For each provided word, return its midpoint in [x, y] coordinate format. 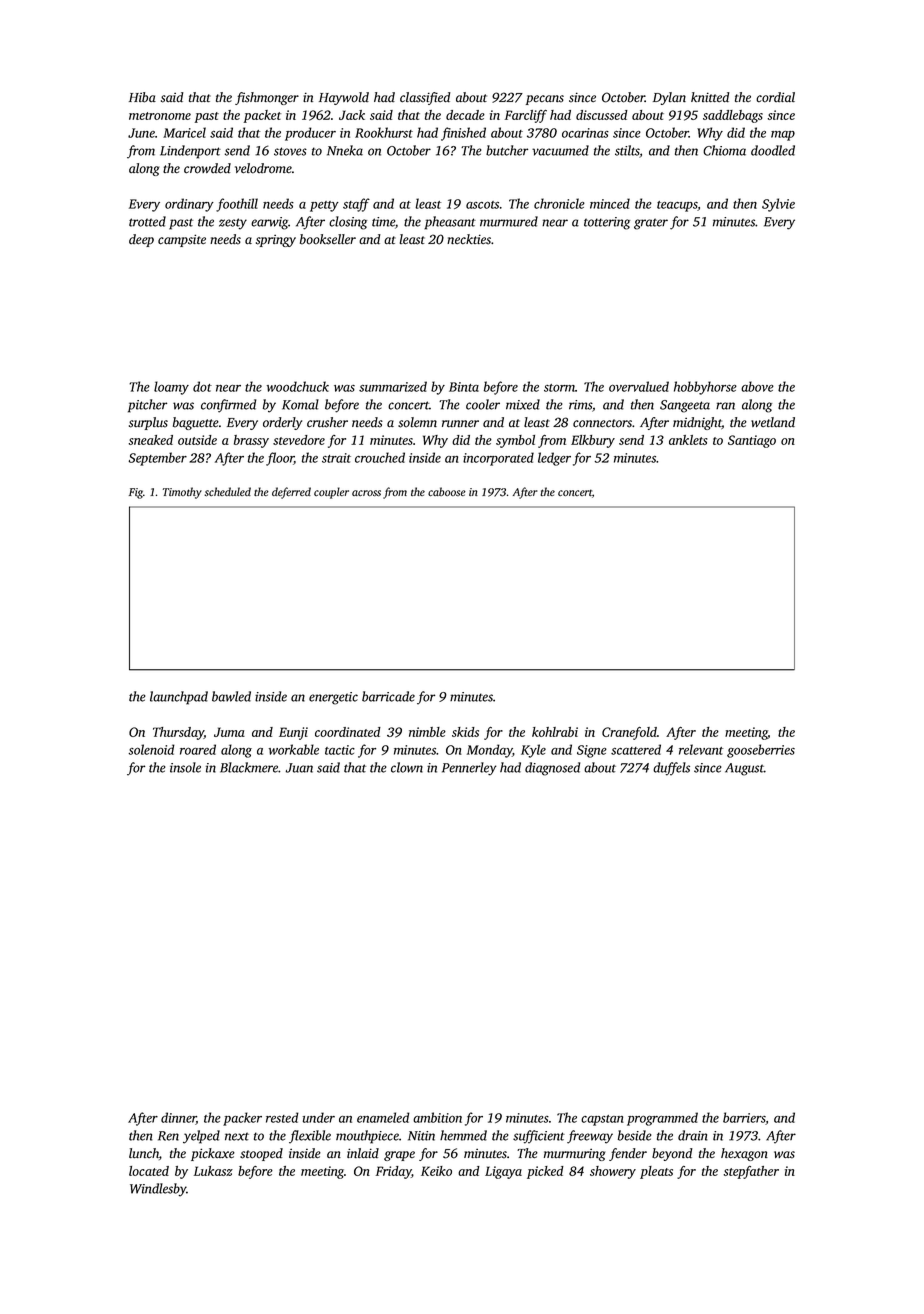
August [744, 769]
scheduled [227, 492]
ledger [554, 459]
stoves [290, 151]
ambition [437, 1117]
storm [559, 388]
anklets [688, 440]
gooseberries [761, 751]
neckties [469, 239]
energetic [333, 698]
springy [276, 241]
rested [282, 1117]
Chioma [724, 150]
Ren [168, 1136]
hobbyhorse [705, 388]
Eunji [293, 733]
